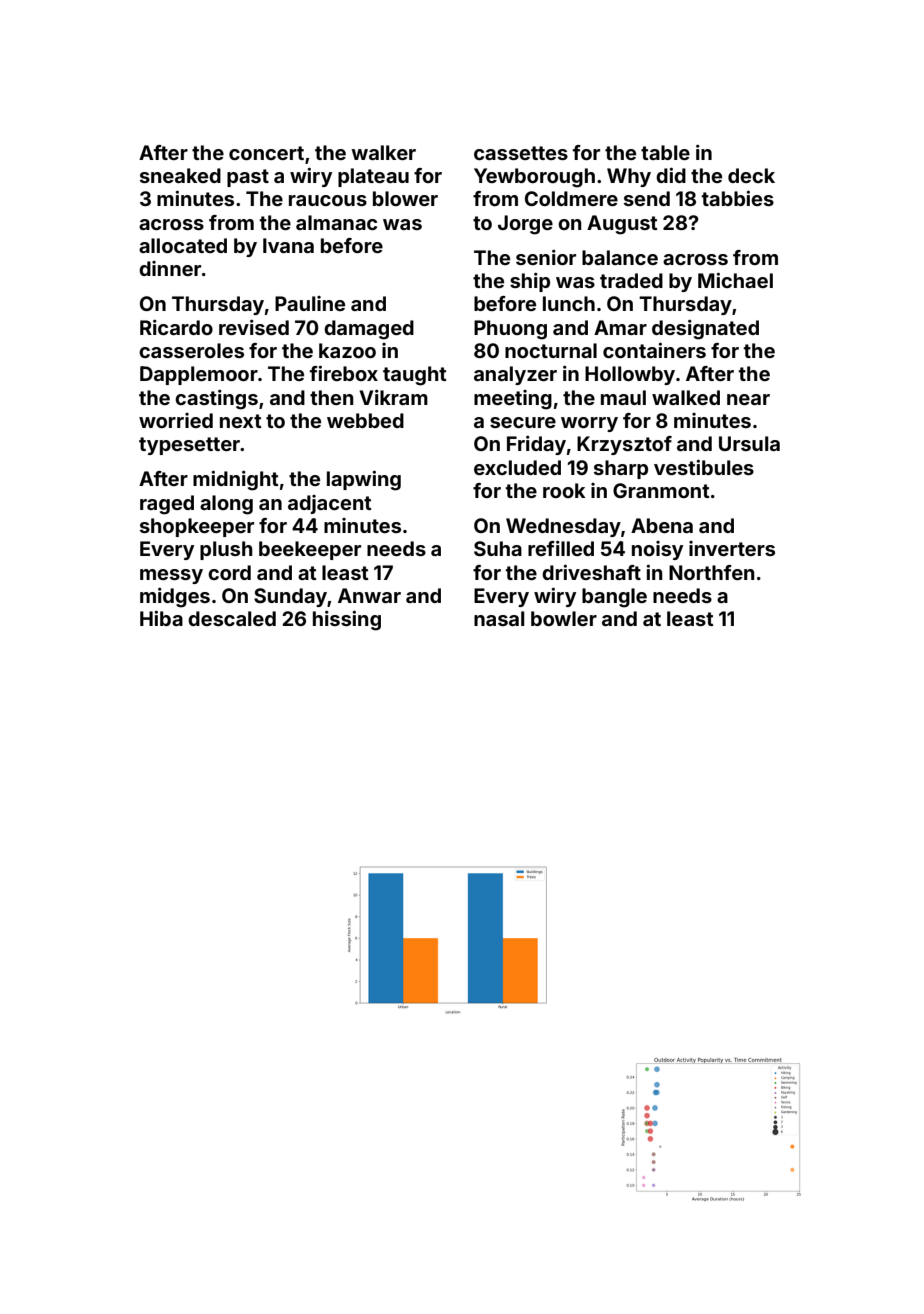 The height and width of the screenshot is (1314, 924). What do you see at coordinates (180, 175) in the screenshot?
I see `sneaked` at bounding box center [180, 175].
